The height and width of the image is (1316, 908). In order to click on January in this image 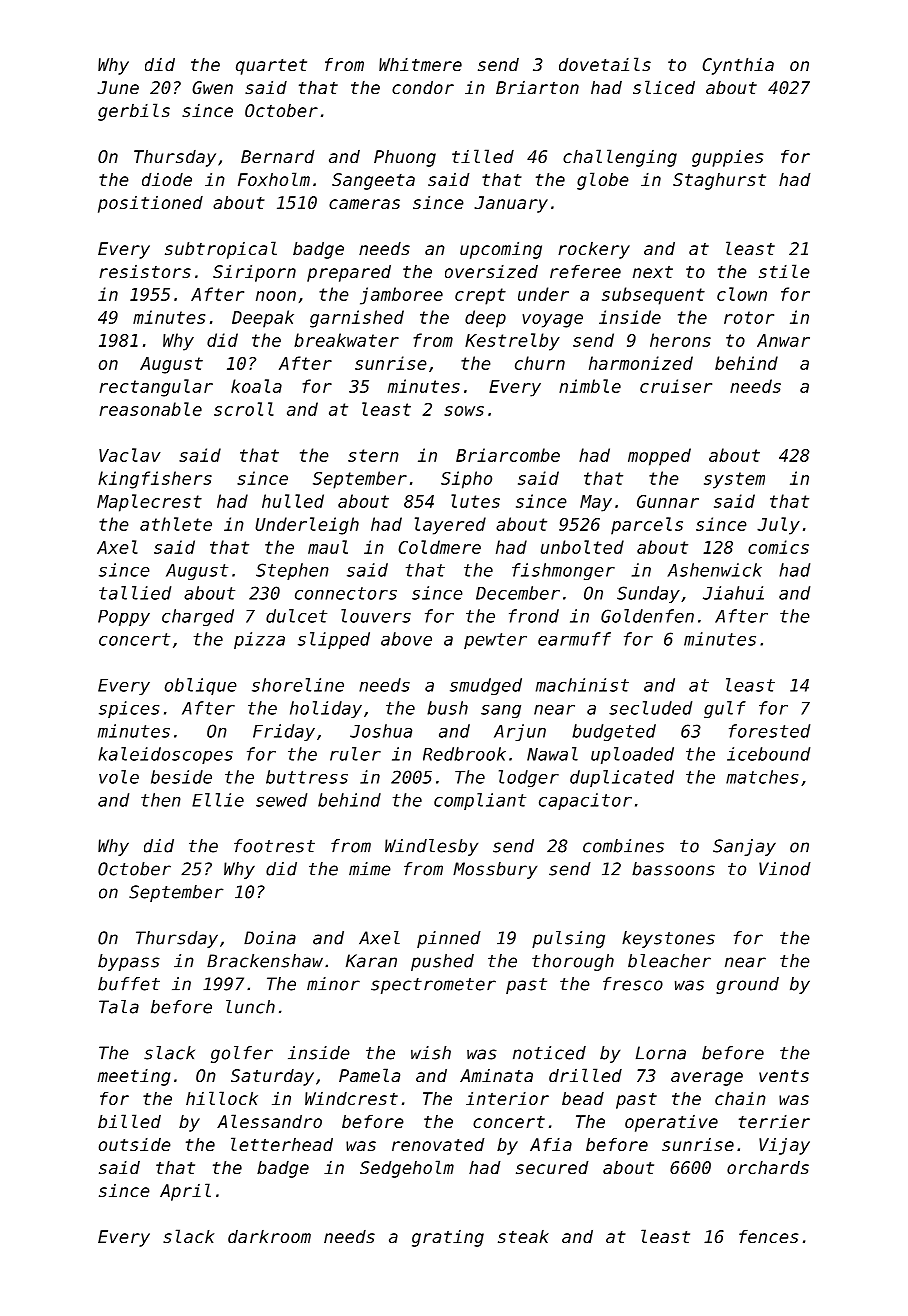, I will do `click(511, 204)`.
